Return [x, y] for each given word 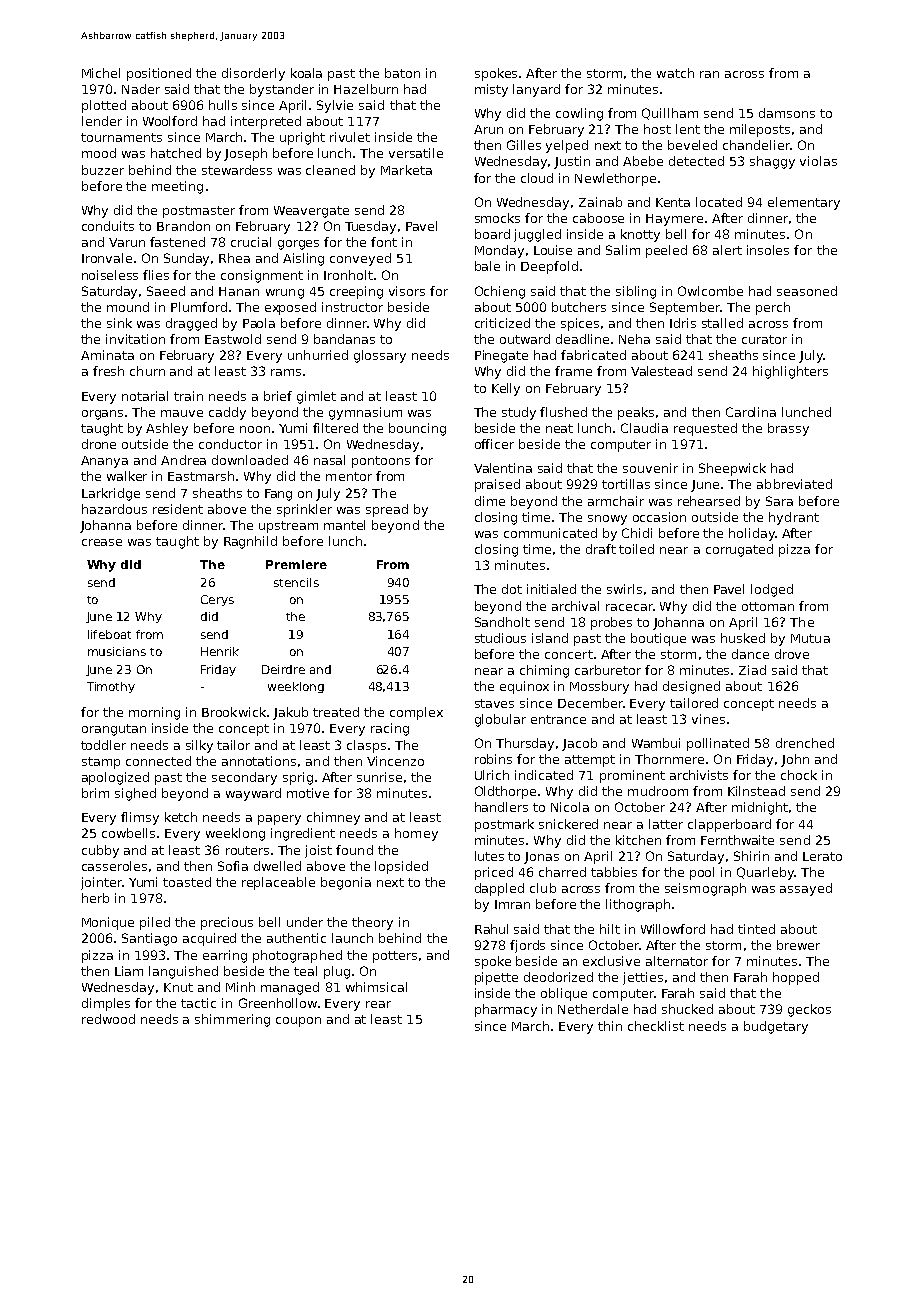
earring [225, 956]
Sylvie [335, 106]
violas [818, 161]
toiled [636, 549]
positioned [159, 74]
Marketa [406, 170]
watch [675, 73]
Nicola [570, 807]
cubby [100, 851]
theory [372, 923]
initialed [551, 589]
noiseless [110, 275]
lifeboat [109, 634]
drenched [805, 743]
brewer [798, 945]
